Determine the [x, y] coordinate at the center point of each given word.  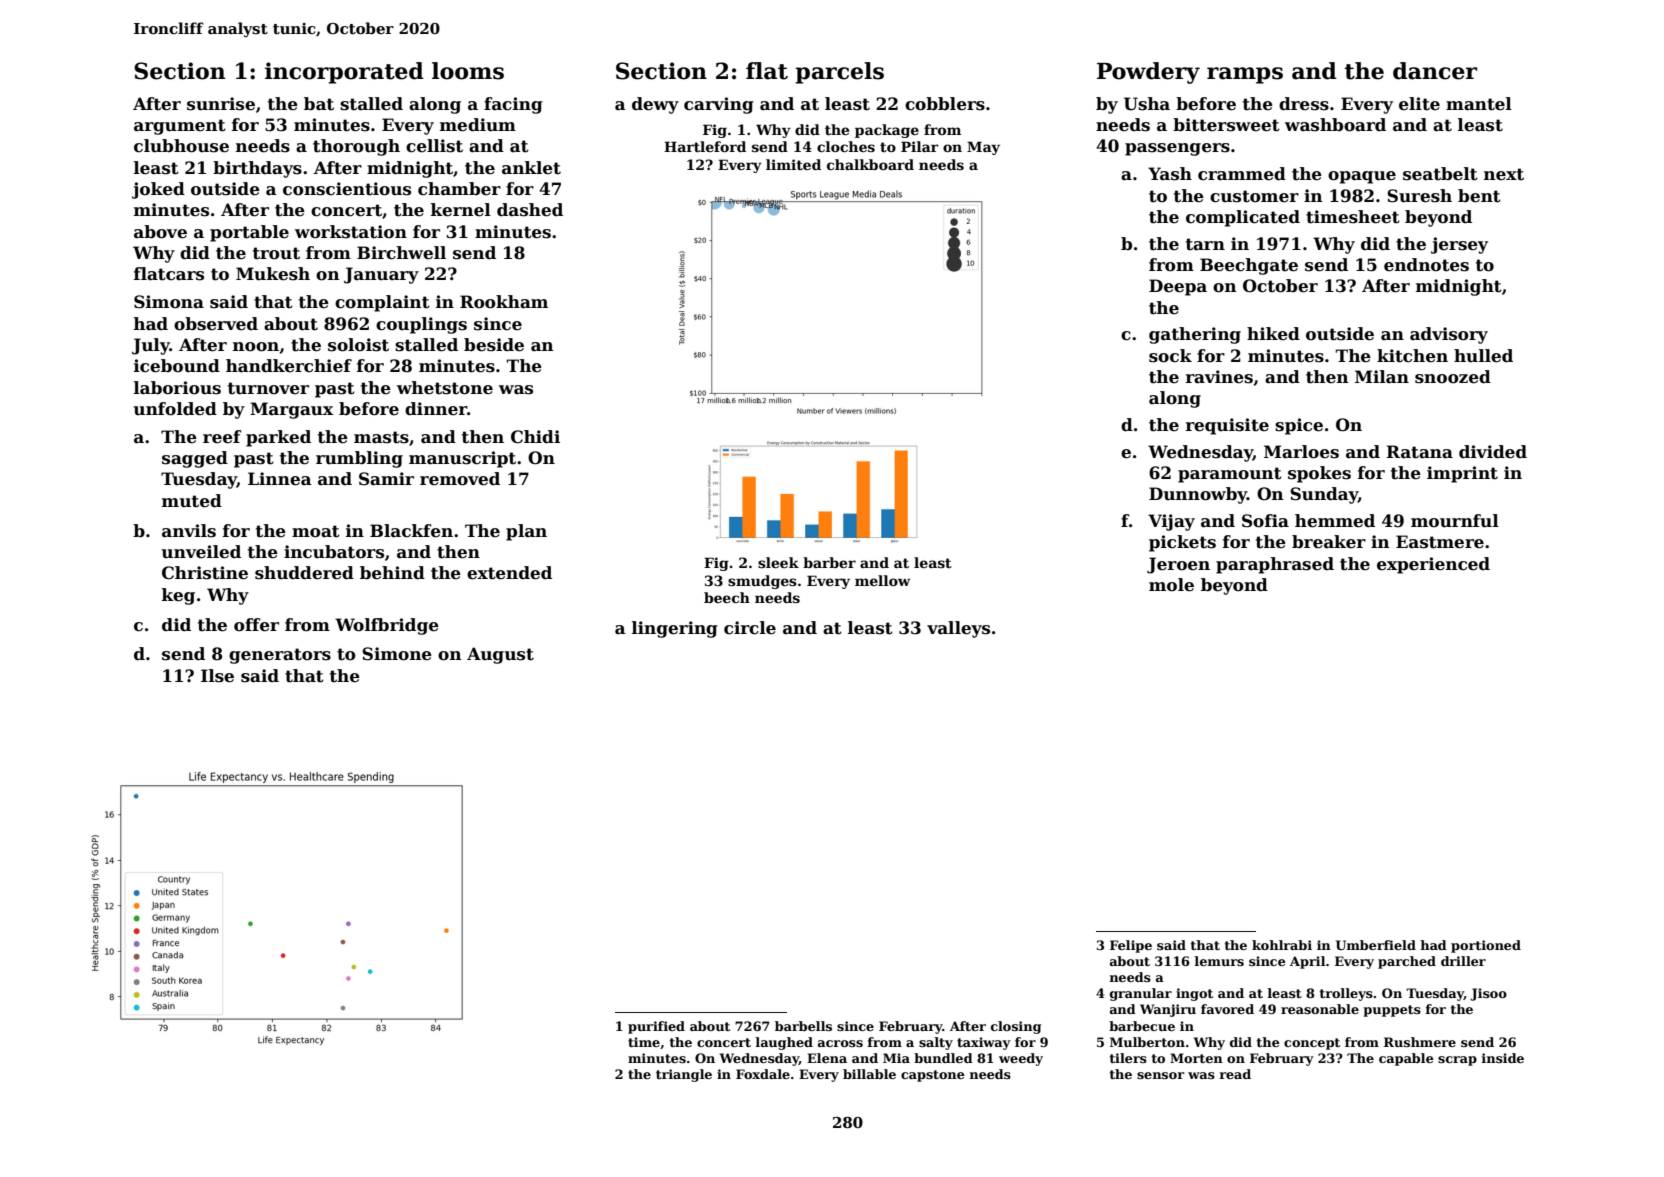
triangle [684, 1075]
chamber [459, 189]
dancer [1435, 71]
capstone [933, 1076]
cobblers [945, 104]
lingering [675, 629]
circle [750, 628]
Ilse [217, 676]
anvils [189, 531]
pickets [1182, 543]
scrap [1457, 1061]
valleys [958, 629]
